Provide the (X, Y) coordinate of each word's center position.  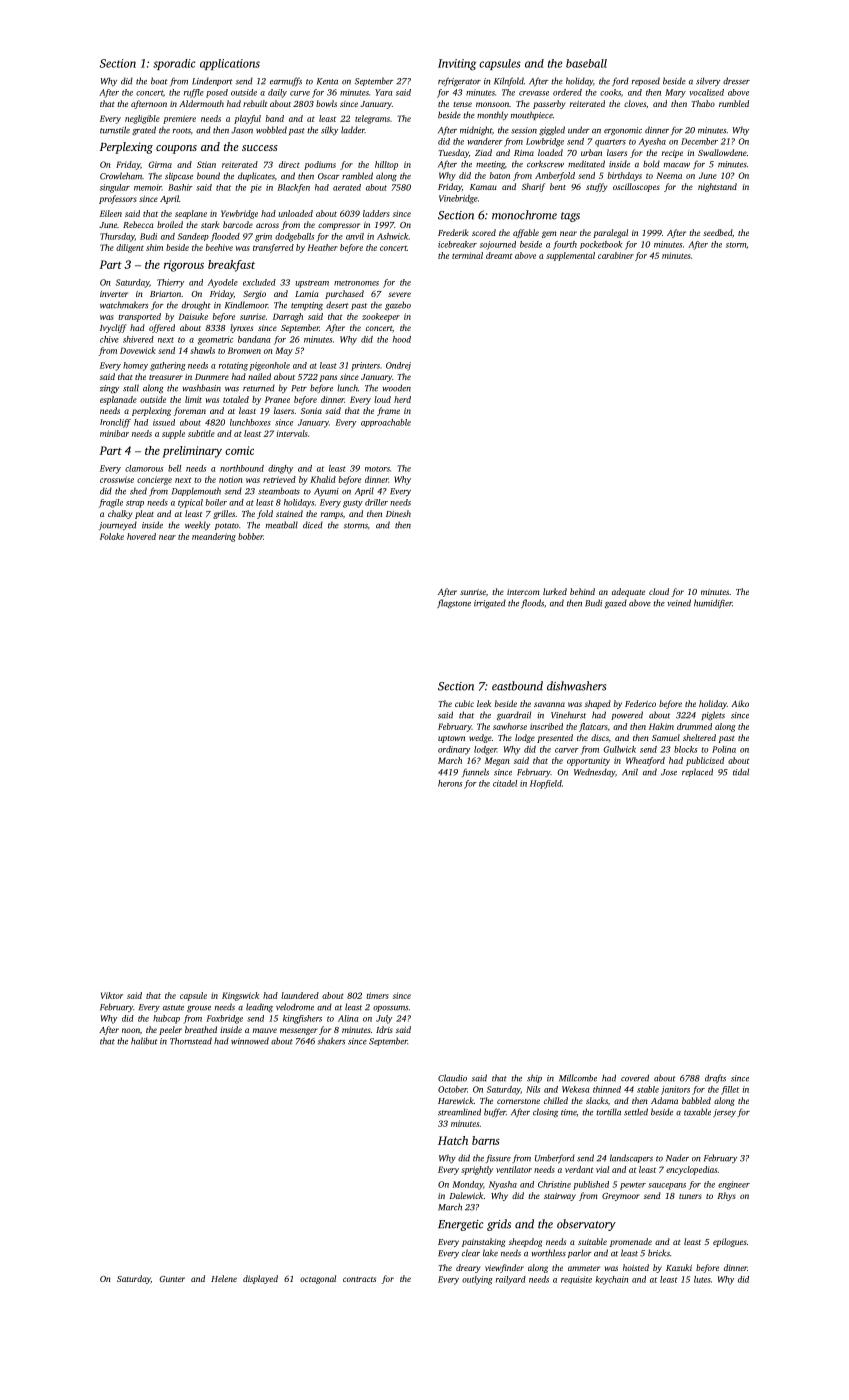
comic (239, 450)
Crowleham (121, 176)
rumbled (734, 103)
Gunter (172, 1279)
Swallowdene (722, 152)
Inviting (457, 65)
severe (399, 294)
